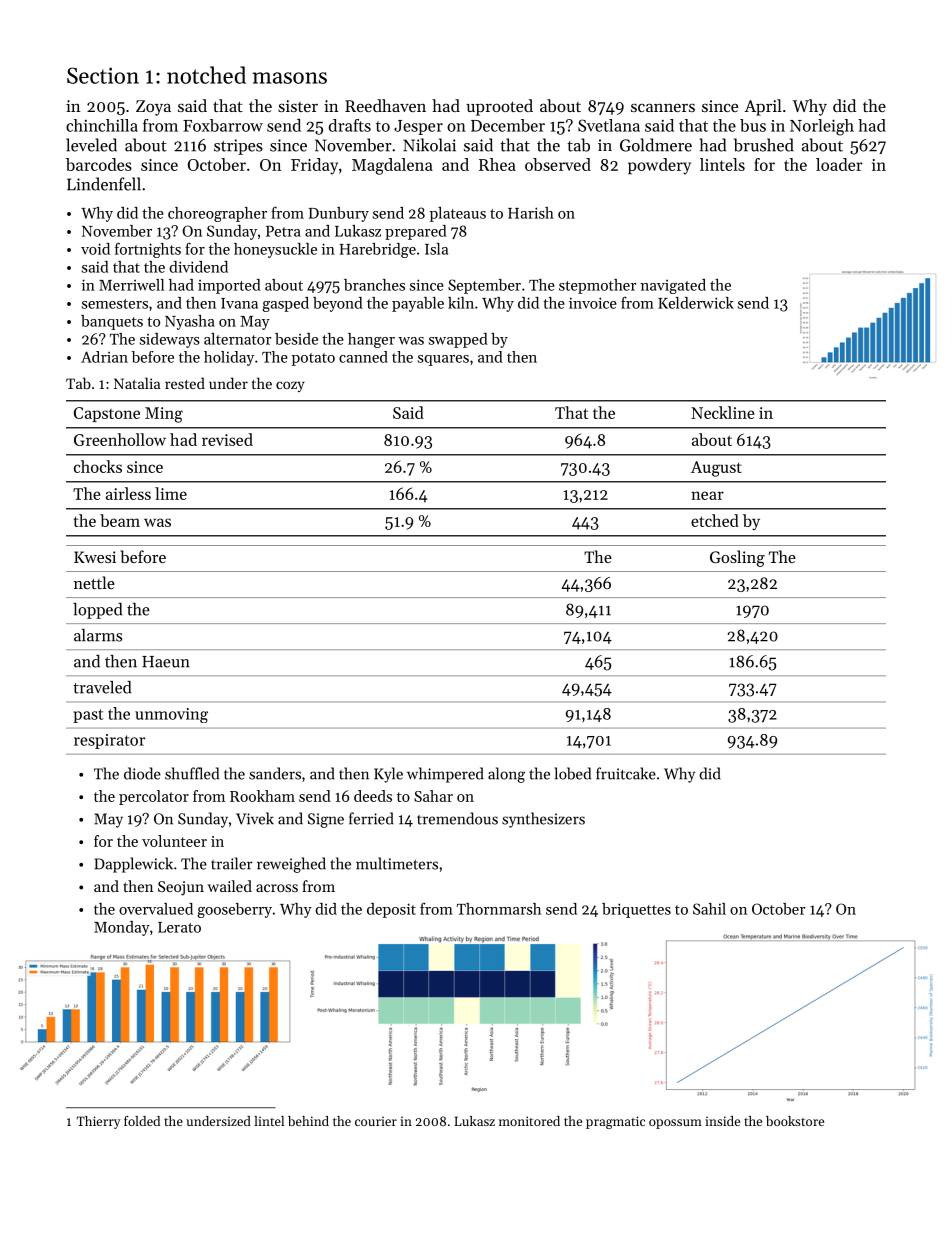 The image size is (952, 1233). I want to click on tremendous, so click(457, 818).
